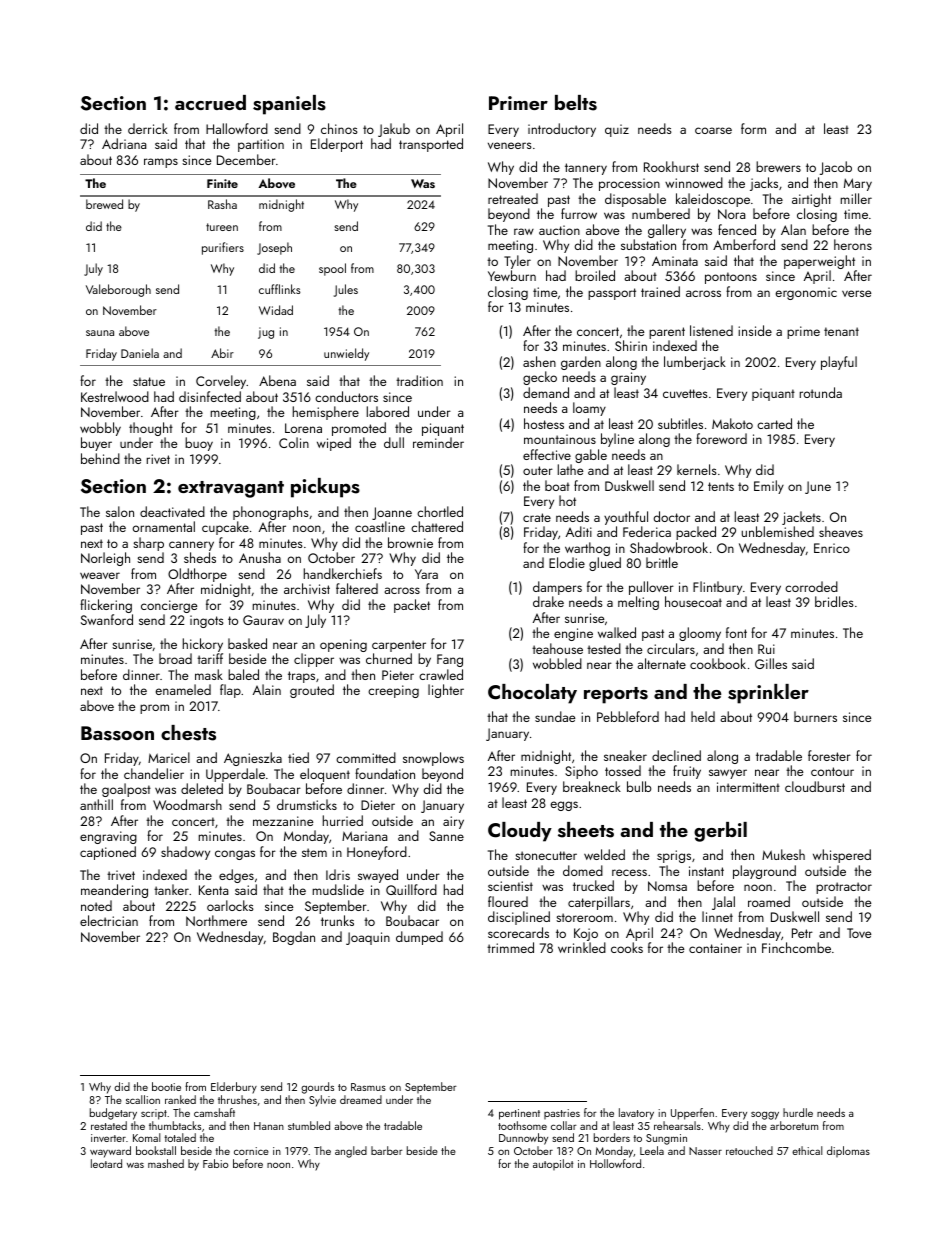  I want to click on airy, so click(453, 822).
